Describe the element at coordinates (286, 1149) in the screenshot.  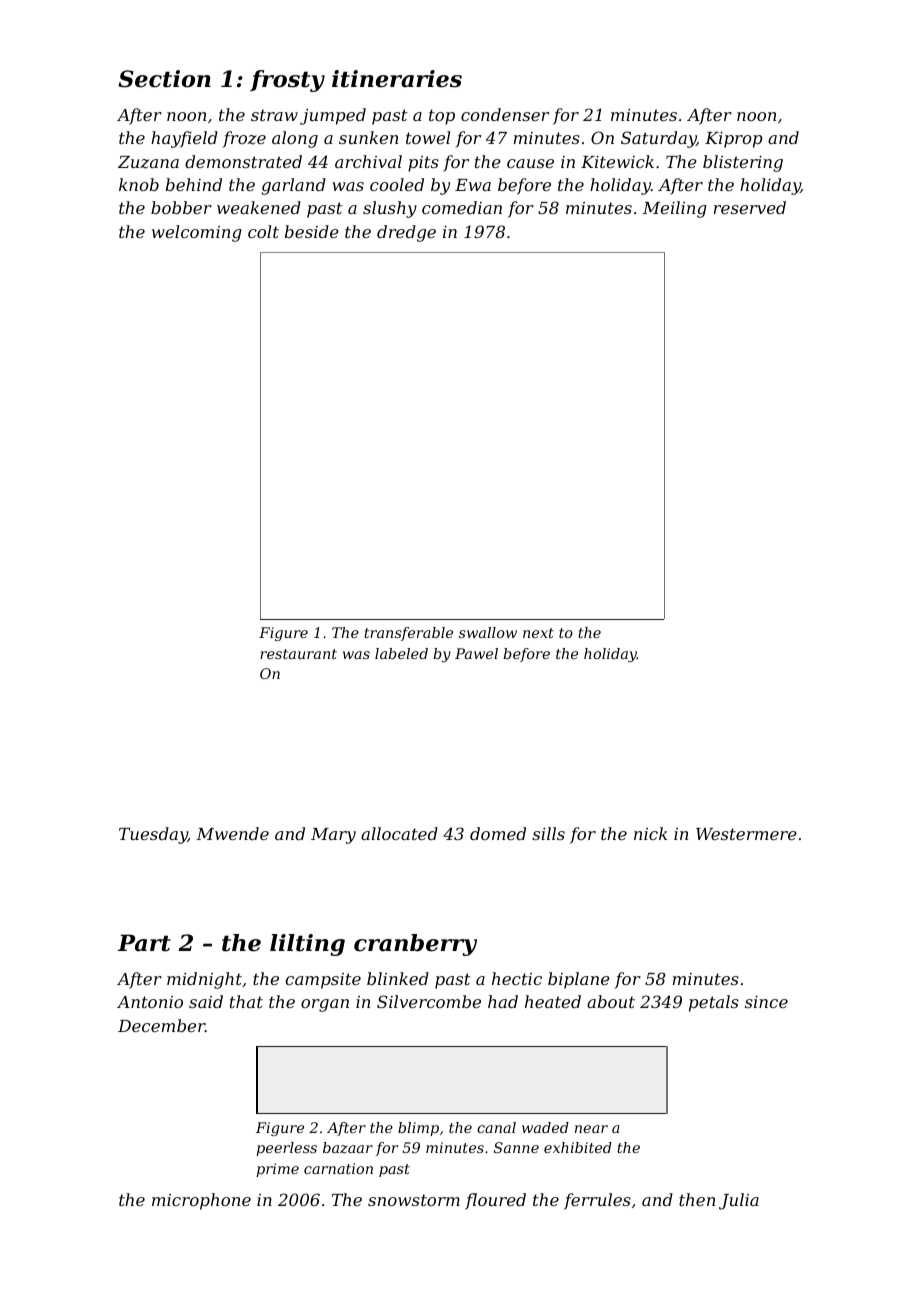
I see `peerless` at that location.
